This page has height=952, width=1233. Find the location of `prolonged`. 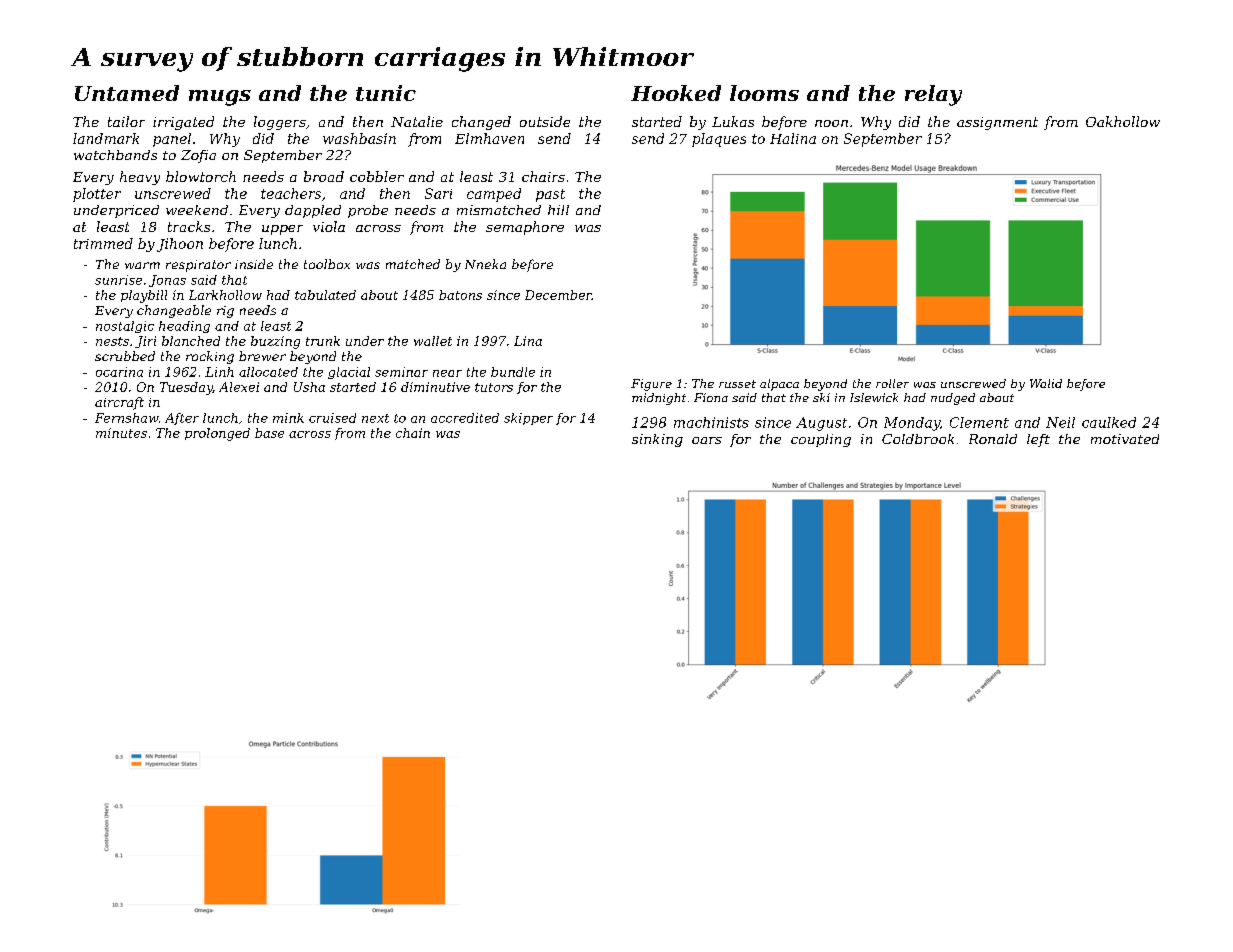

prolonged is located at coordinates (217, 434).
